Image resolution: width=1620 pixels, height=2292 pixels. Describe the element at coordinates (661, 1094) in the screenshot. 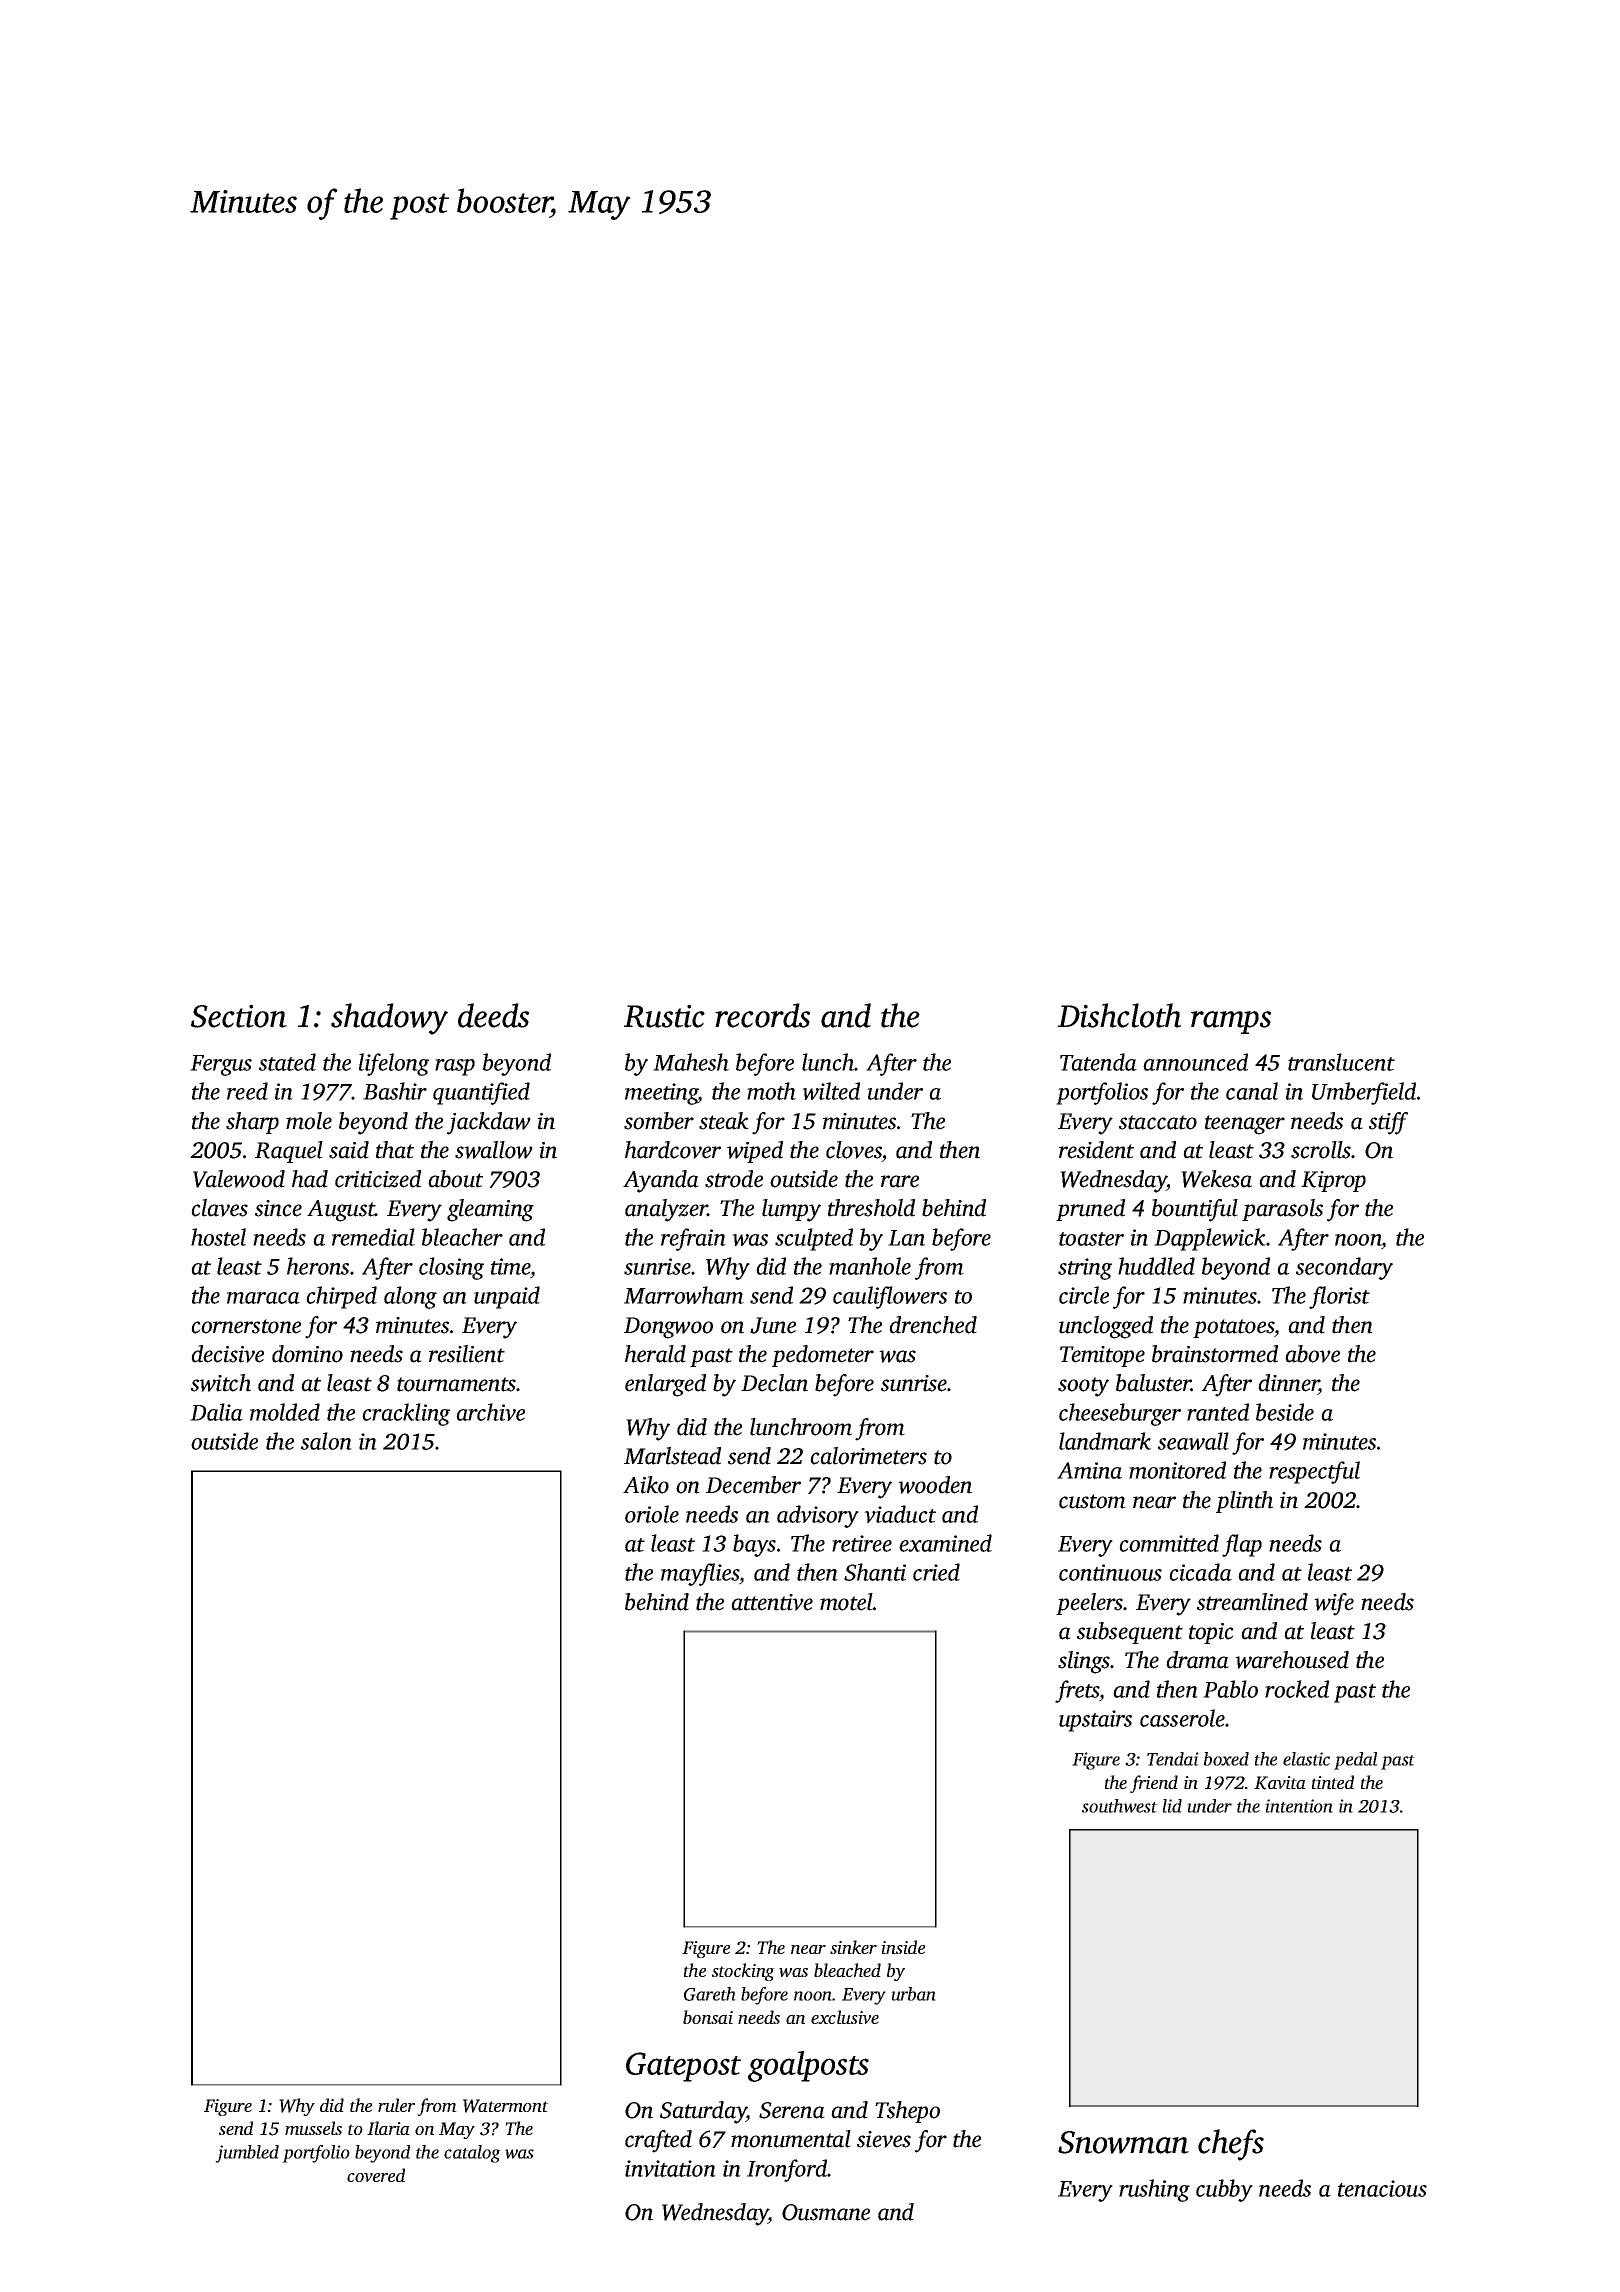

I see `meeting` at that location.
